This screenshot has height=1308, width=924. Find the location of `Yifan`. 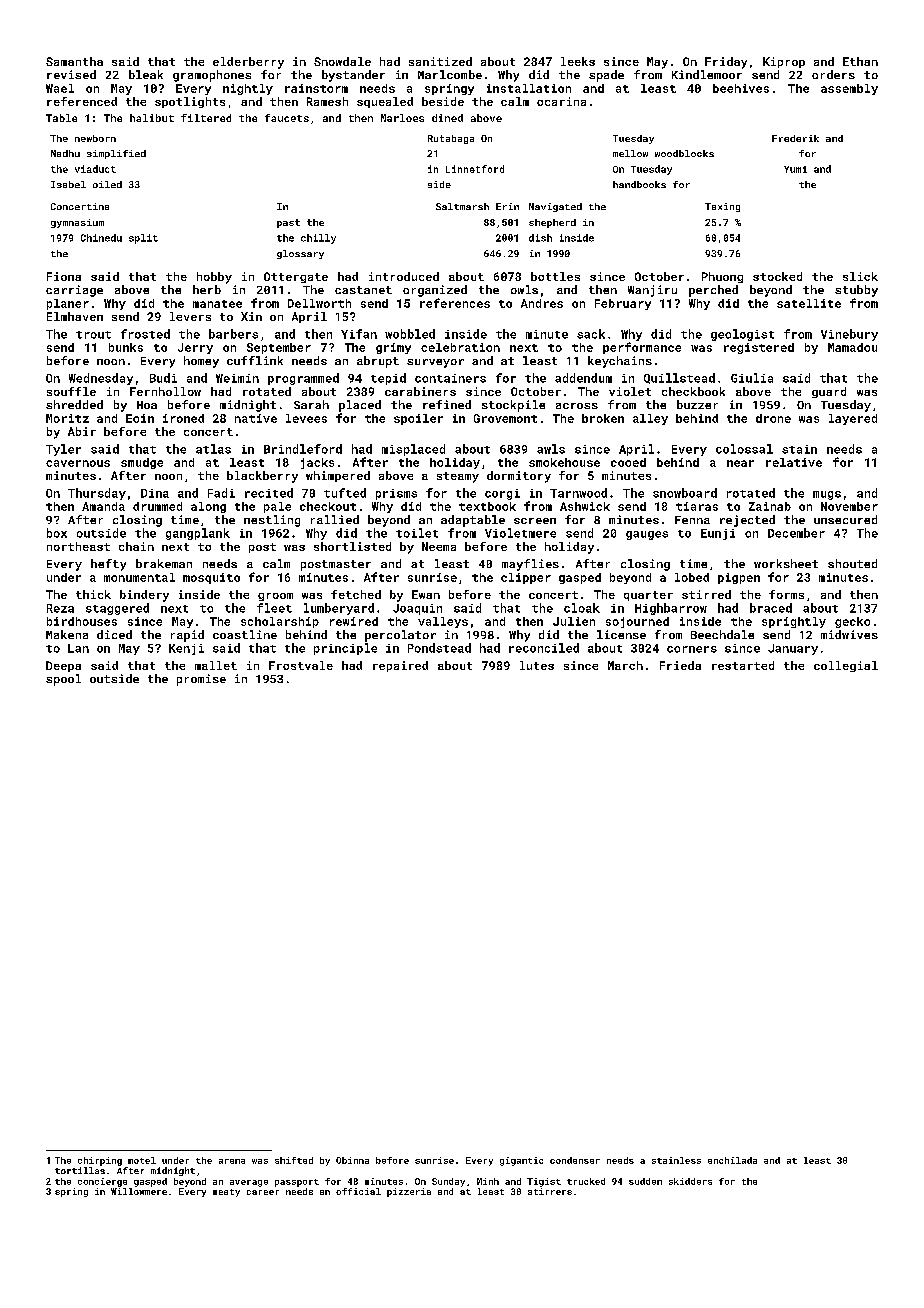

Yifan is located at coordinates (359, 334).
